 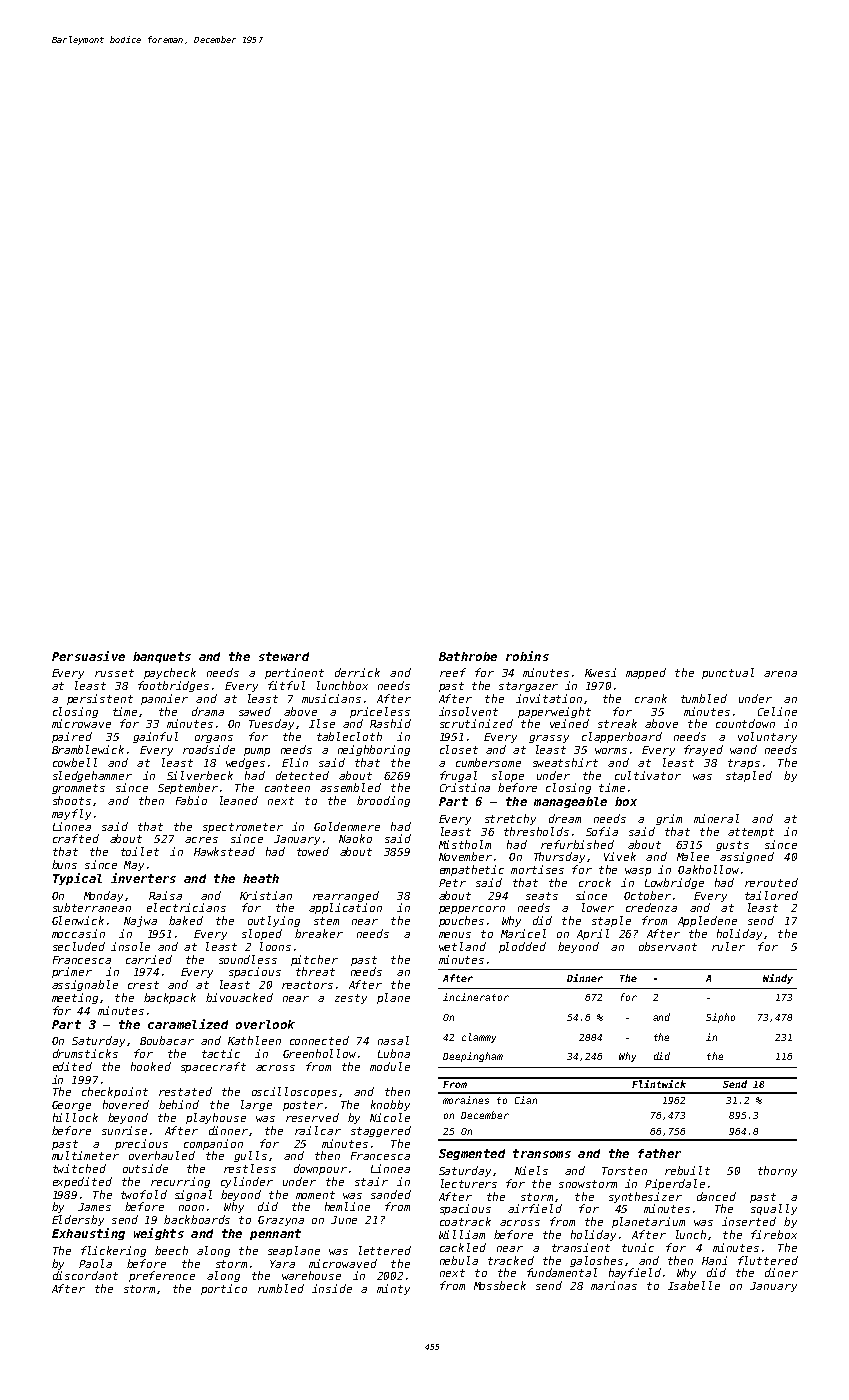 I want to click on Persuasive, so click(x=88, y=656).
